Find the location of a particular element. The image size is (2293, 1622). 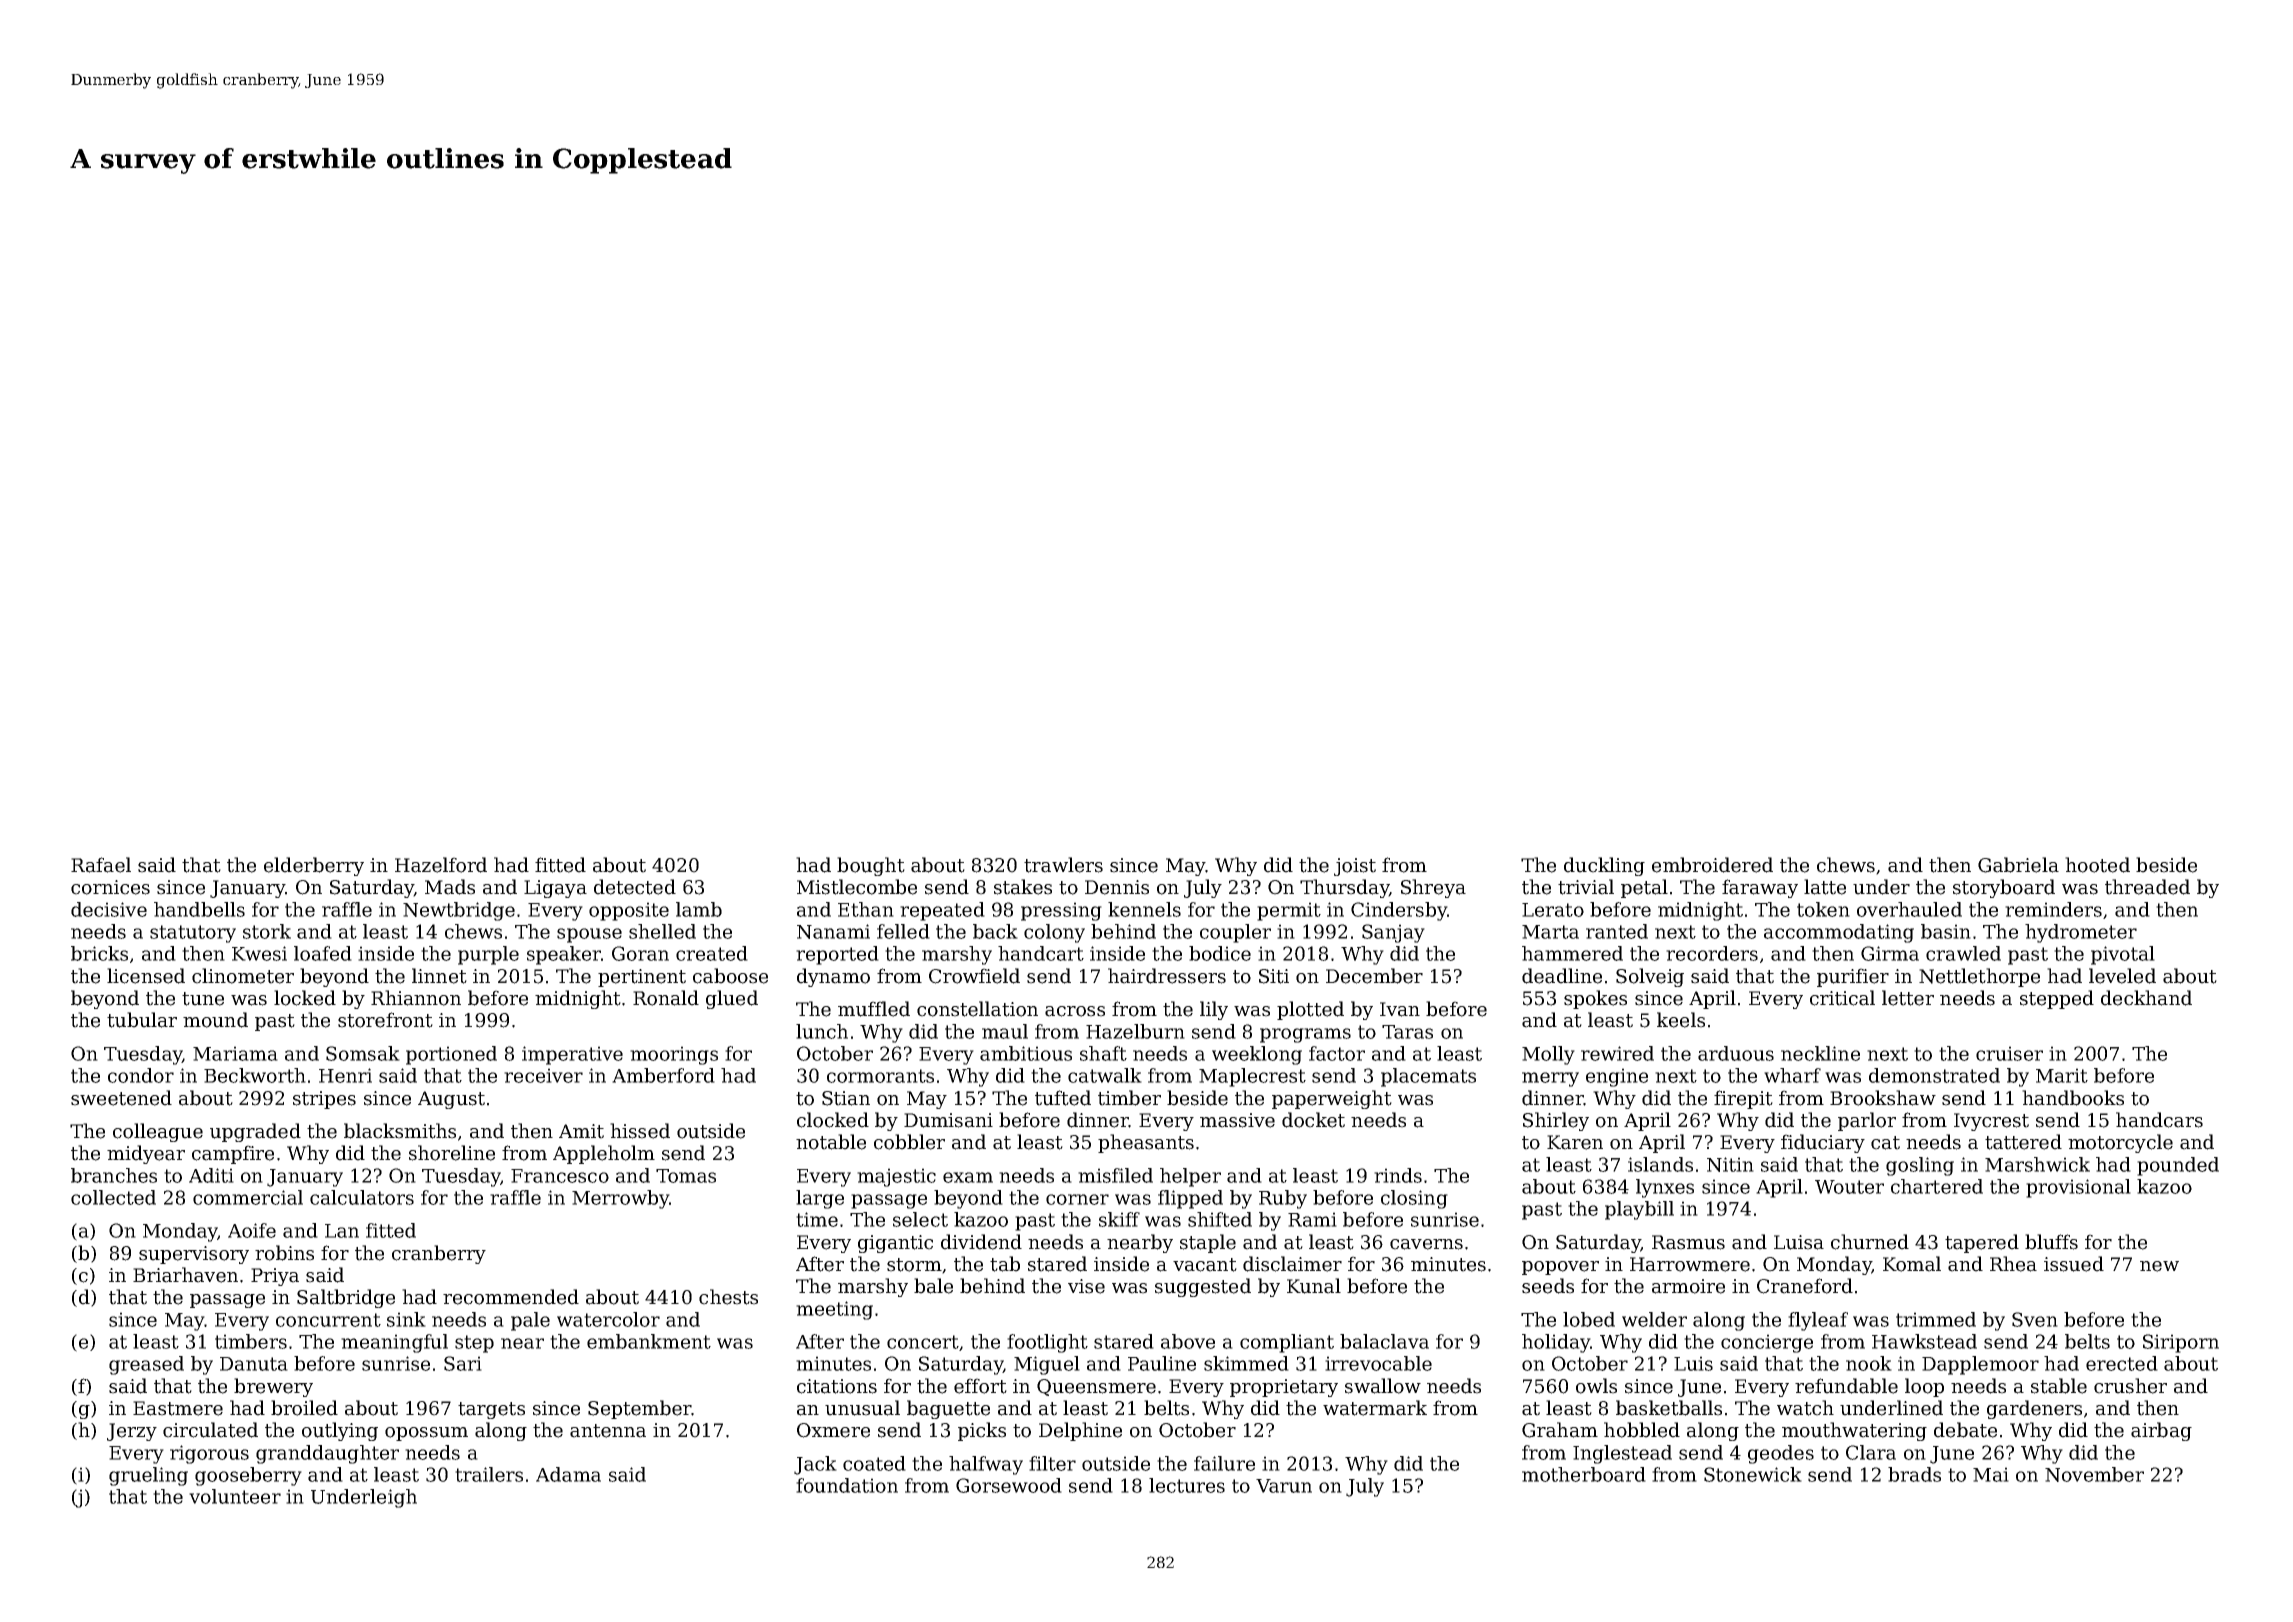

docket is located at coordinates (1313, 1120).
